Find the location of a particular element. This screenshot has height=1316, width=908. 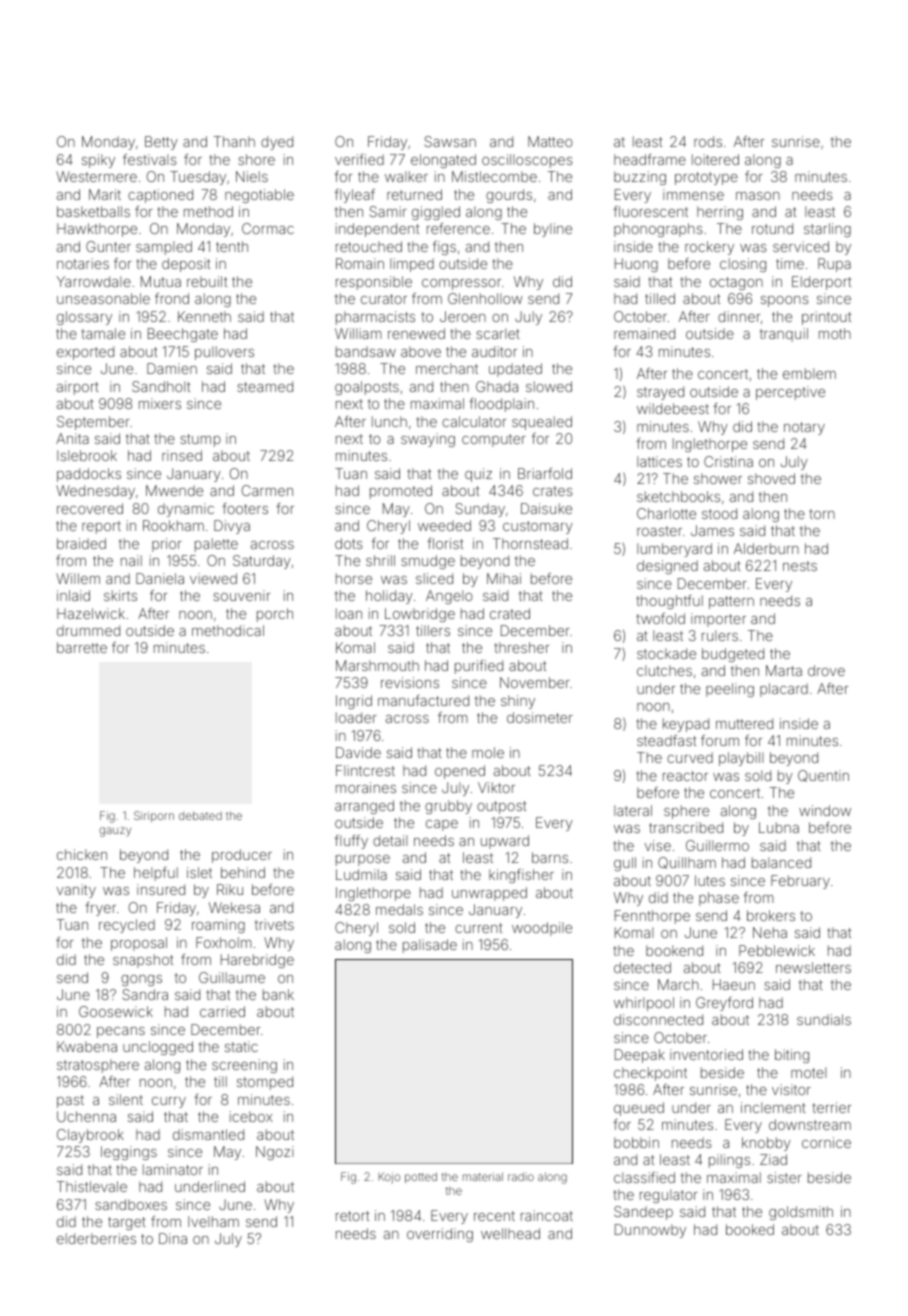

glossary is located at coordinates (84, 318).
